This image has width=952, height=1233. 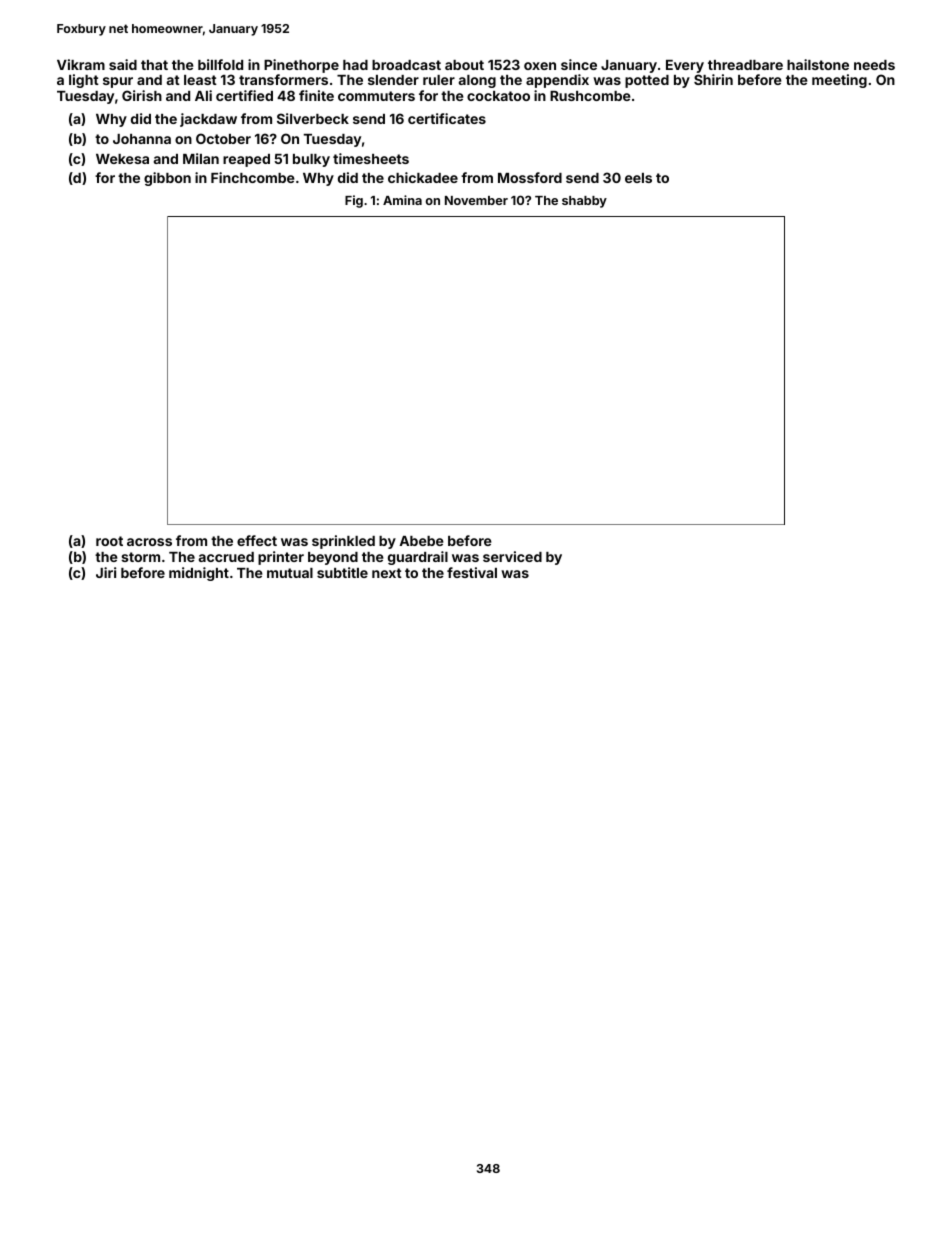 I want to click on slender, so click(x=393, y=80).
